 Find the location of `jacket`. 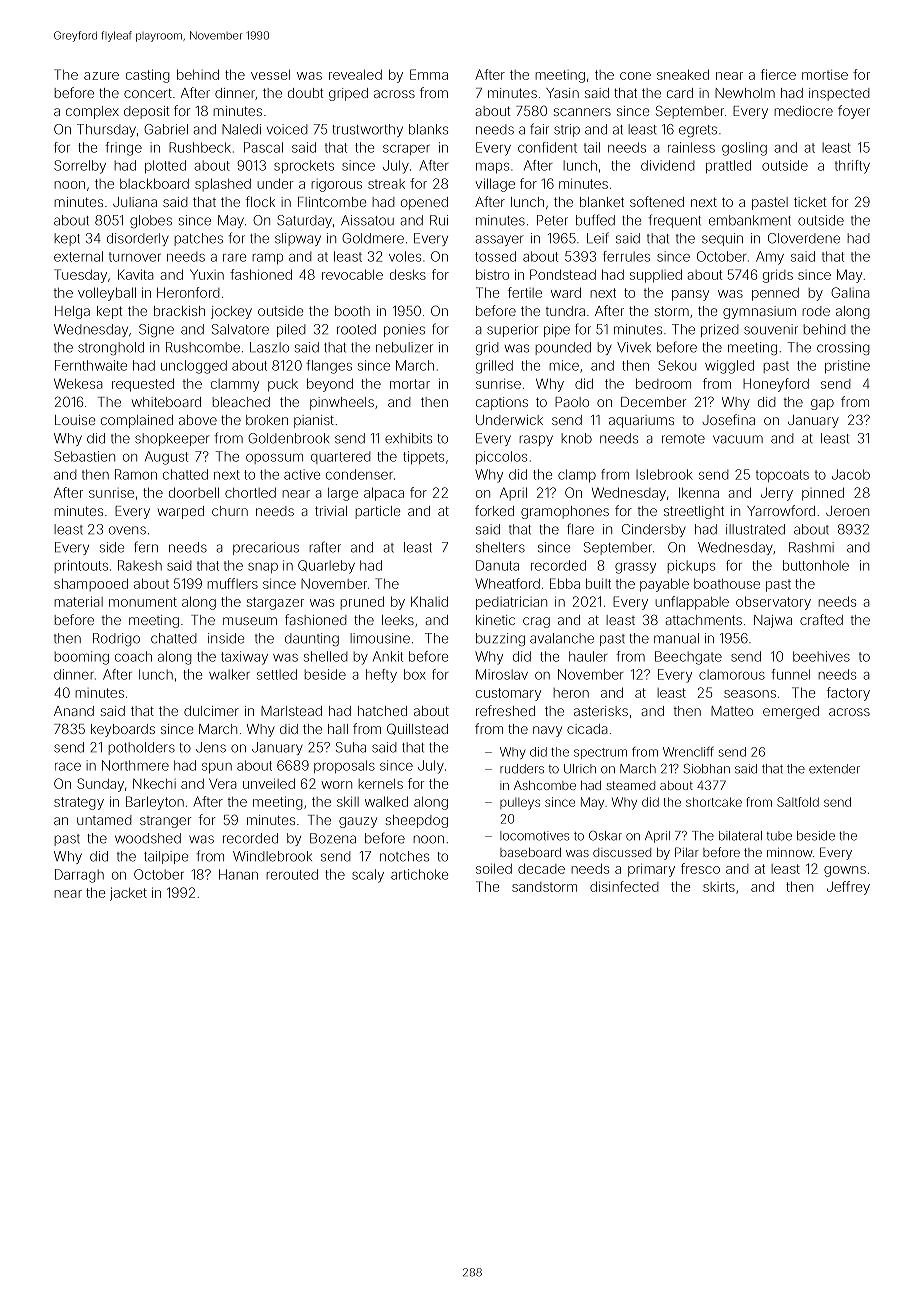

jacket is located at coordinates (128, 894).
